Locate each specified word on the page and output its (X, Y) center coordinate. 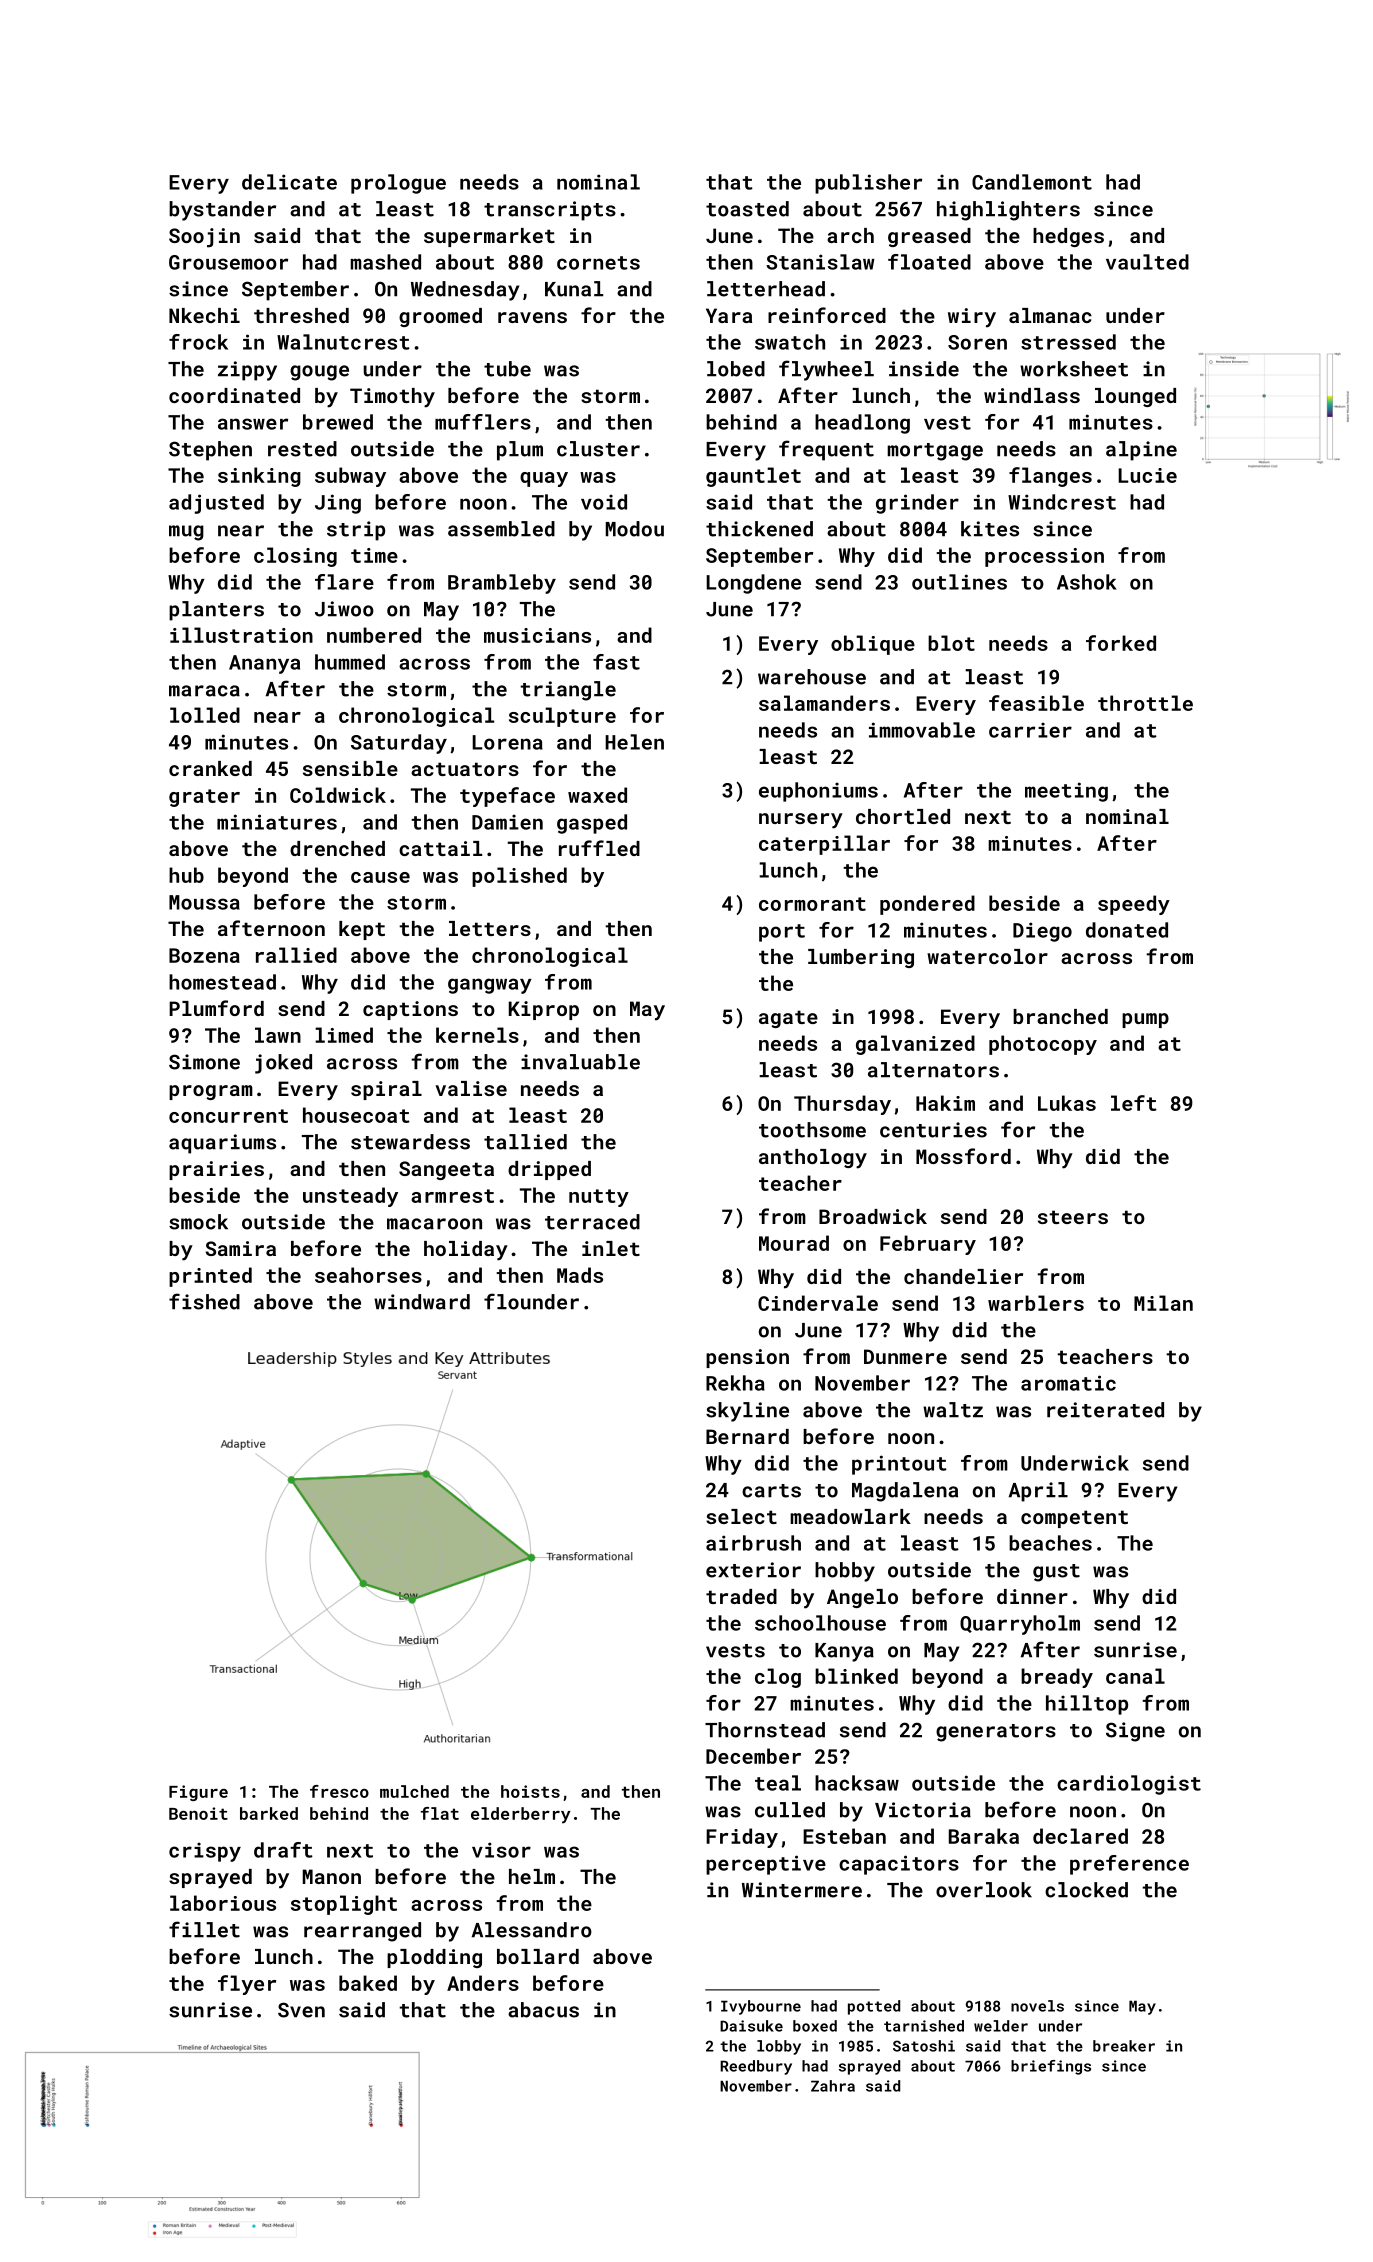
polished (519, 877)
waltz (953, 1410)
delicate (289, 182)
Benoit (198, 1813)
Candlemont (1032, 182)
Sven (301, 2010)
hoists (530, 1791)
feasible (1036, 703)
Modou (635, 529)
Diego (1042, 932)
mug (186, 533)
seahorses (368, 1275)
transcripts (550, 211)
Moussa (204, 902)
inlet (611, 1248)
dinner (1032, 1596)
